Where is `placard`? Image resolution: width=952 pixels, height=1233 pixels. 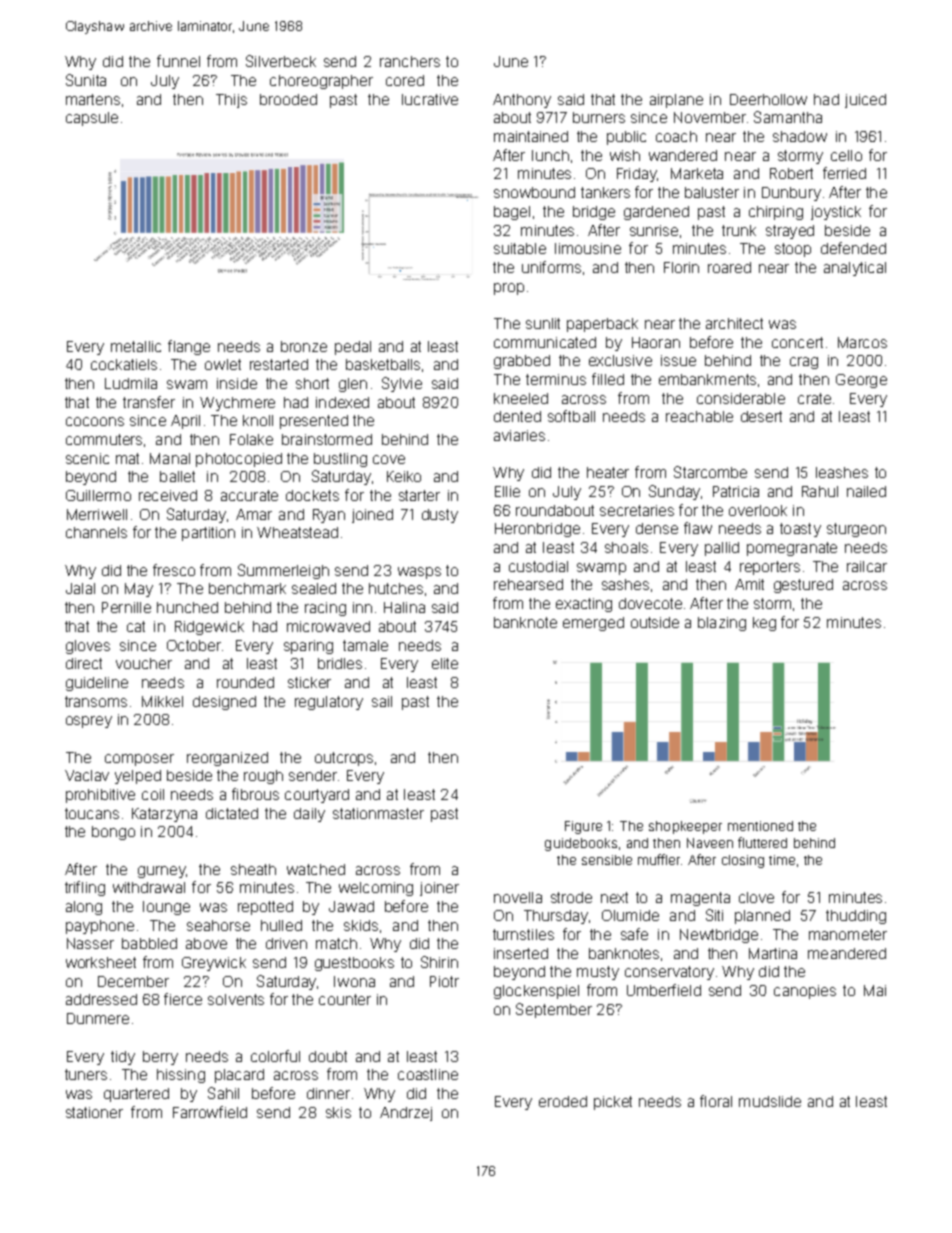 placard is located at coordinates (239, 1076).
